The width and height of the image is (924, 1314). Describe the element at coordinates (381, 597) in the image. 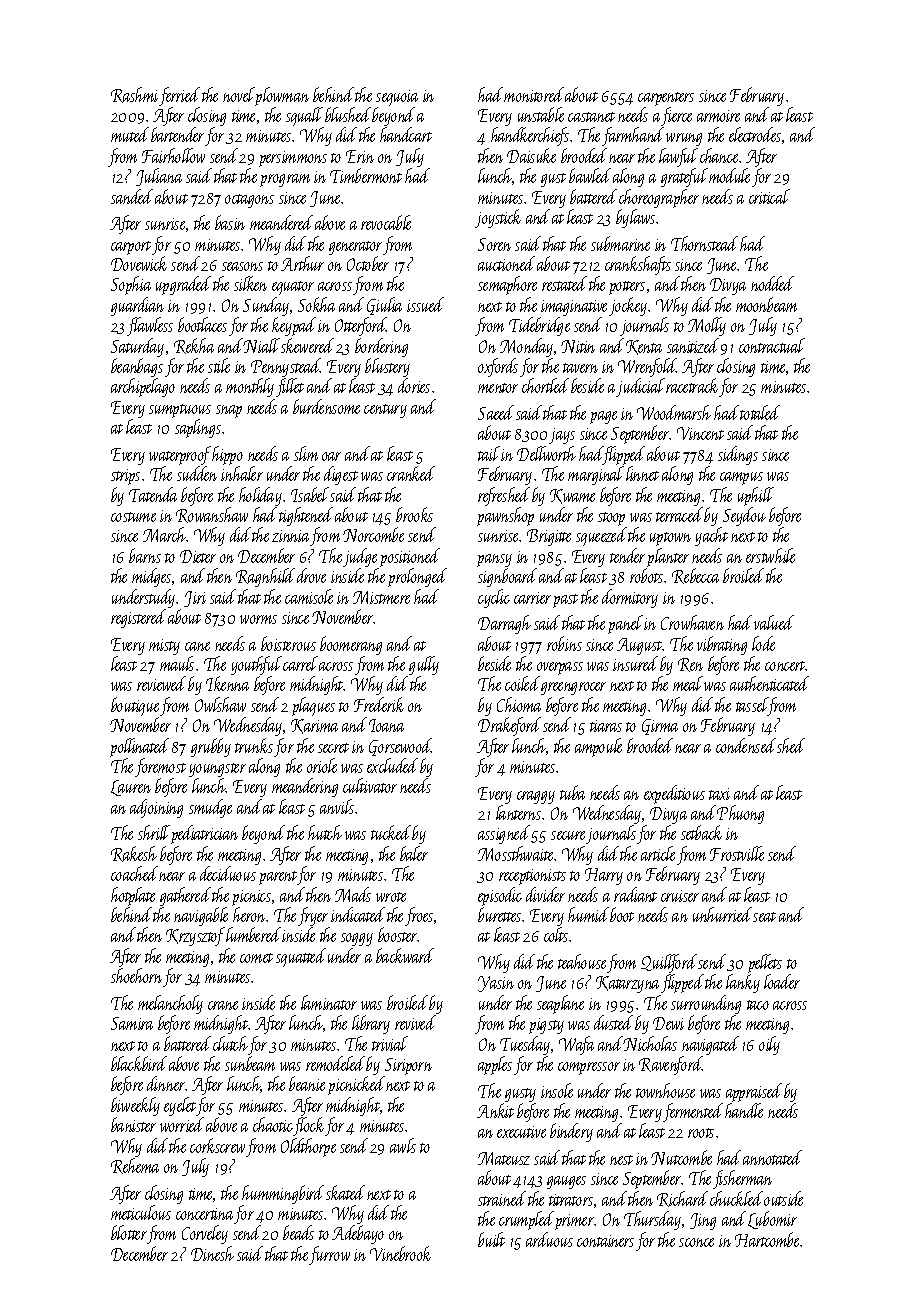

I see `Mistmere` at that location.
